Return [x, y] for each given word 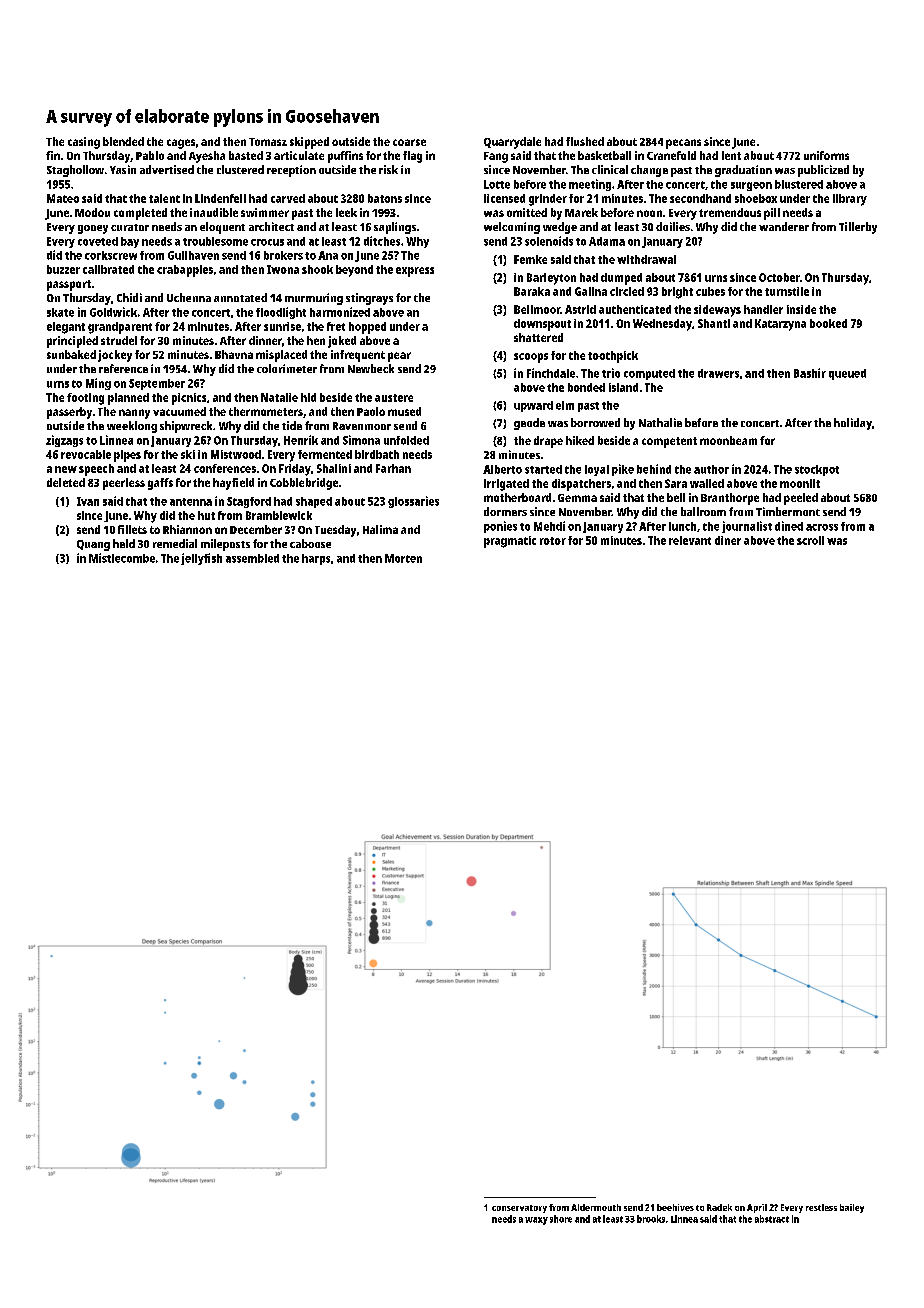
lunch [682, 526]
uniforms [826, 155]
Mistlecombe [122, 558]
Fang [496, 157]
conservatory [519, 1209]
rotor [553, 541]
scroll [810, 540]
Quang [93, 545]
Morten [403, 558]
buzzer [63, 269]
